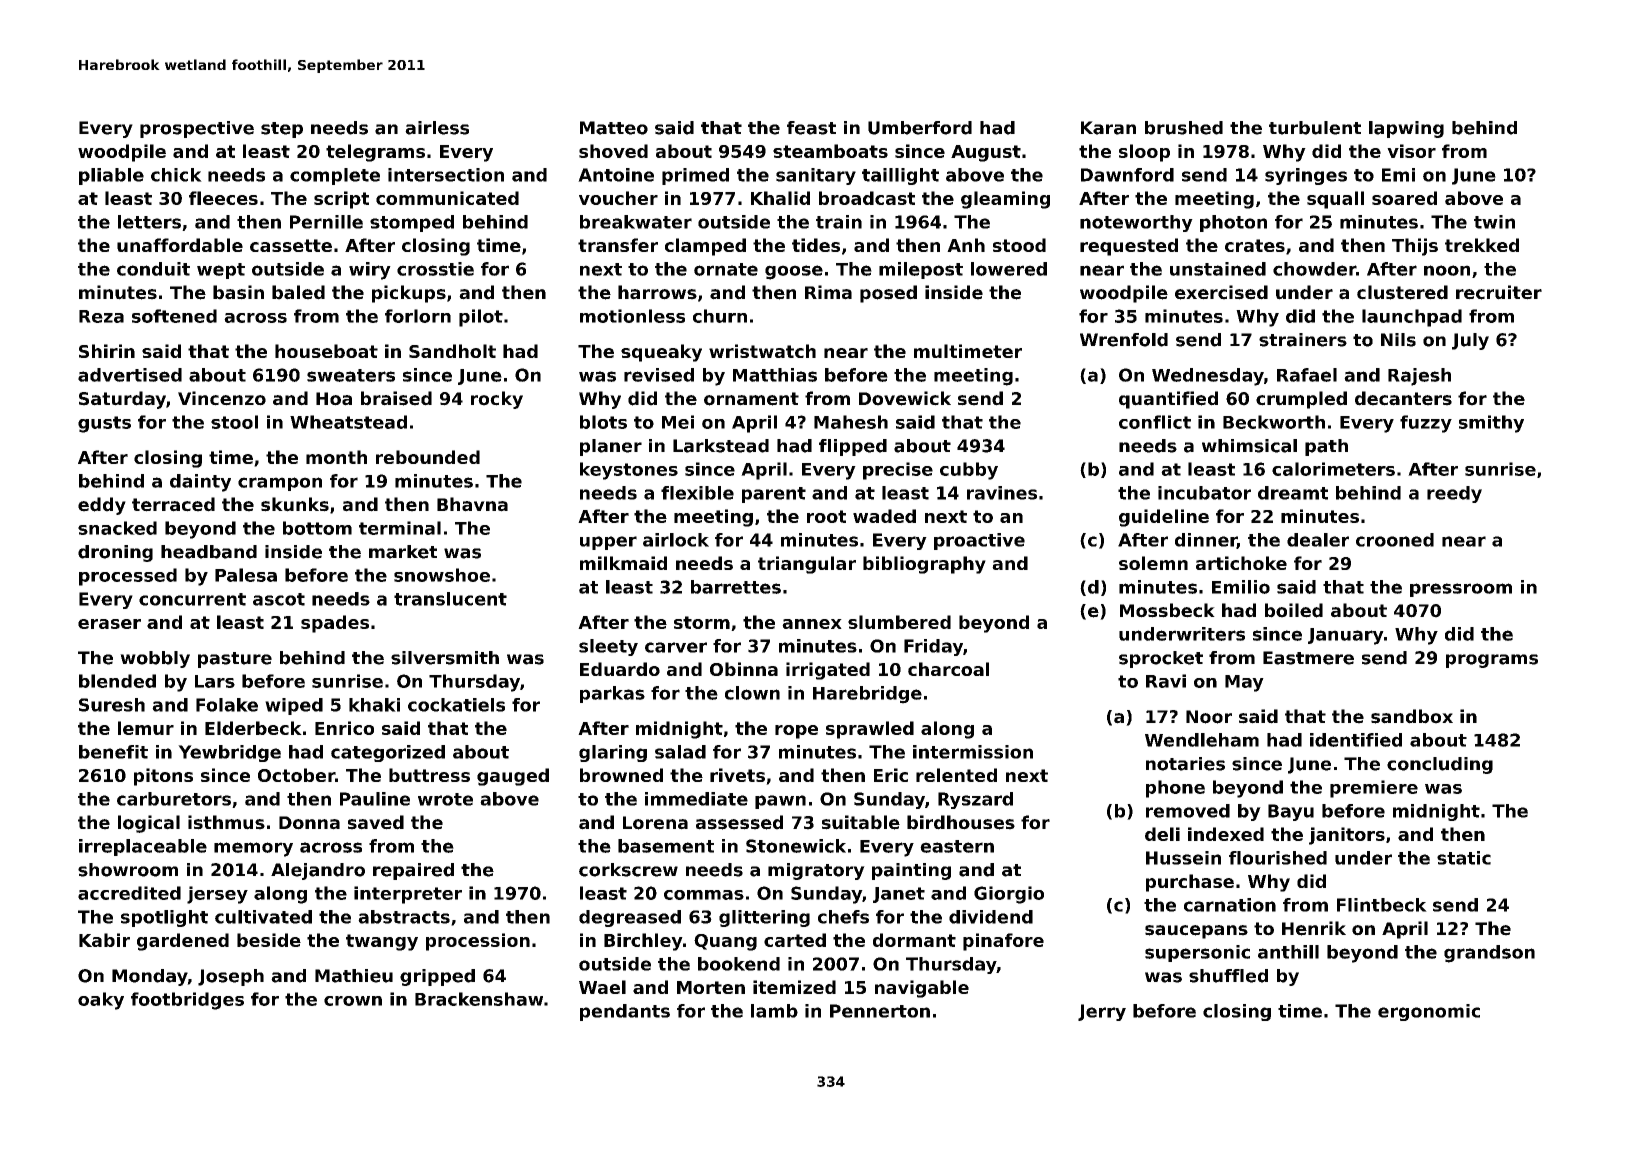 Image resolution: width=1633 pixels, height=1154 pixels. I want to click on Mossbeck, so click(1167, 610).
